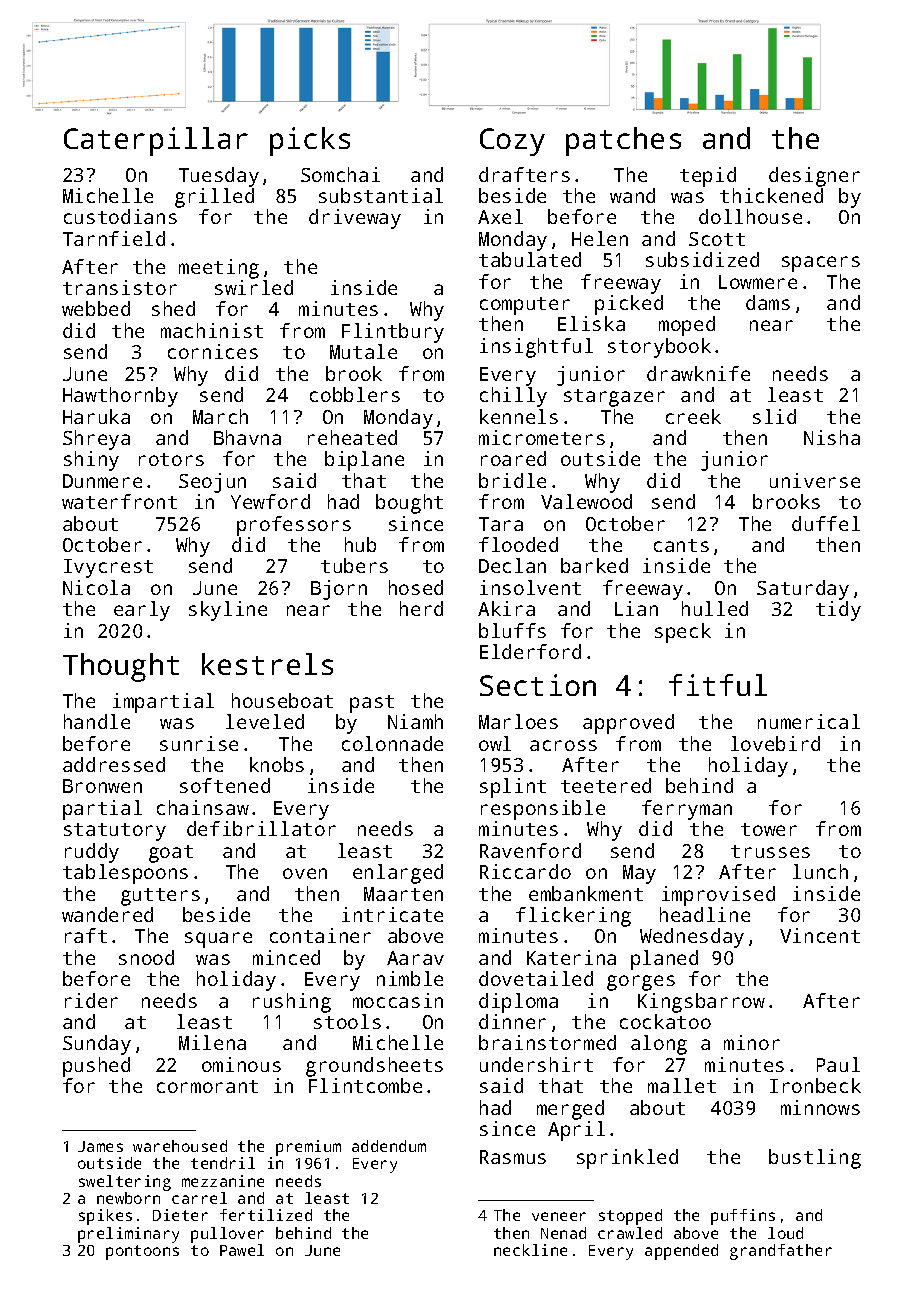 The image size is (924, 1314). I want to click on splint, so click(513, 788).
